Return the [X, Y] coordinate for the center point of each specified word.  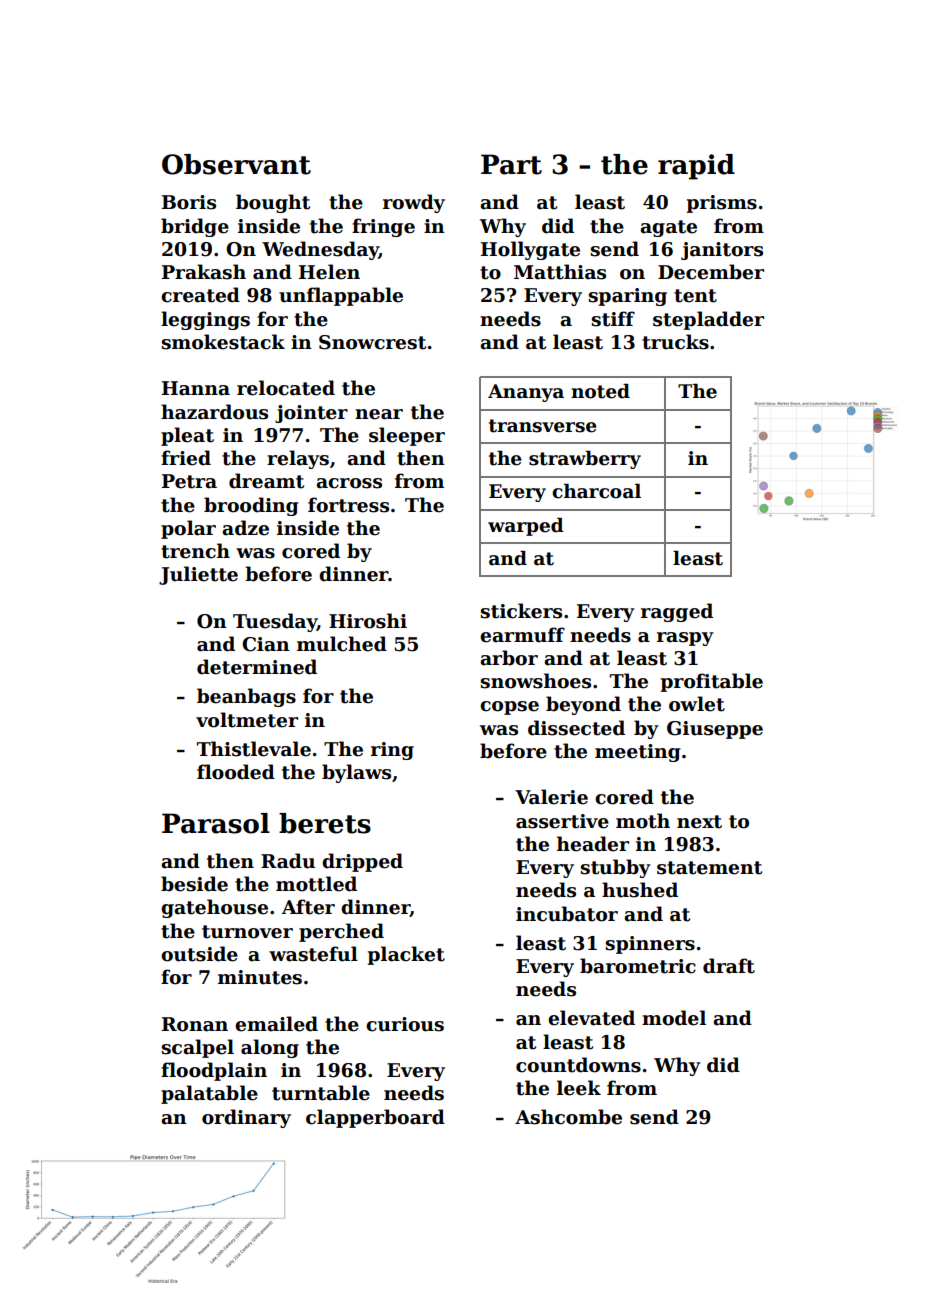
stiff [613, 319]
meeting [638, 753]
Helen [329, 272]
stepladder [708, 320]
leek [579, 1088]
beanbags [246, 697]
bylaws [356, 773]
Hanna [196, 388]
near [379, 414]
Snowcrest [372, 342]
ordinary [246, 1118]
